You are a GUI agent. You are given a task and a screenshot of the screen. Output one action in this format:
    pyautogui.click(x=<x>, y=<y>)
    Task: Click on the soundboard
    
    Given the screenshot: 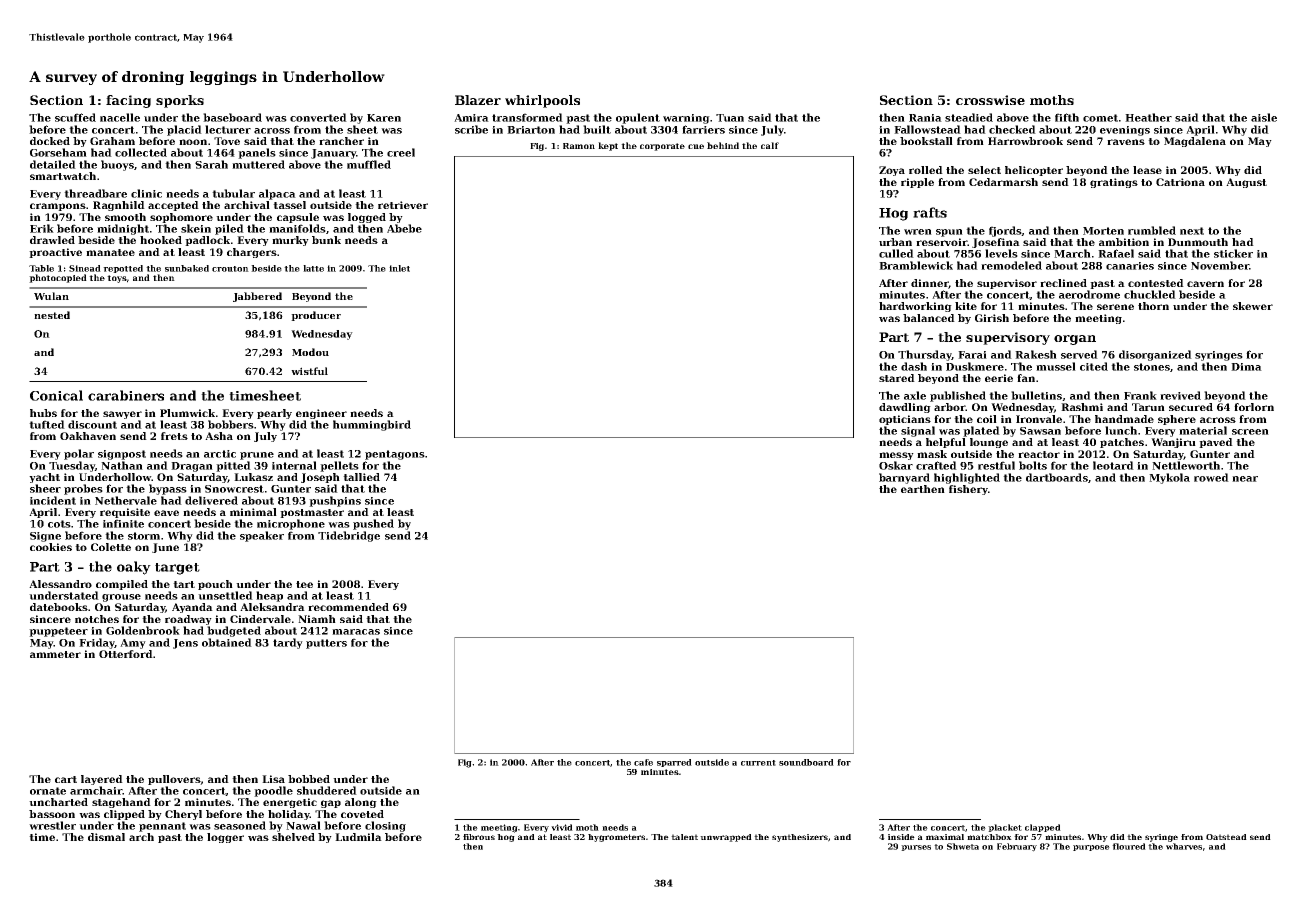 What is the action you would take?
    pyautogui.click(x=806, y=762)
